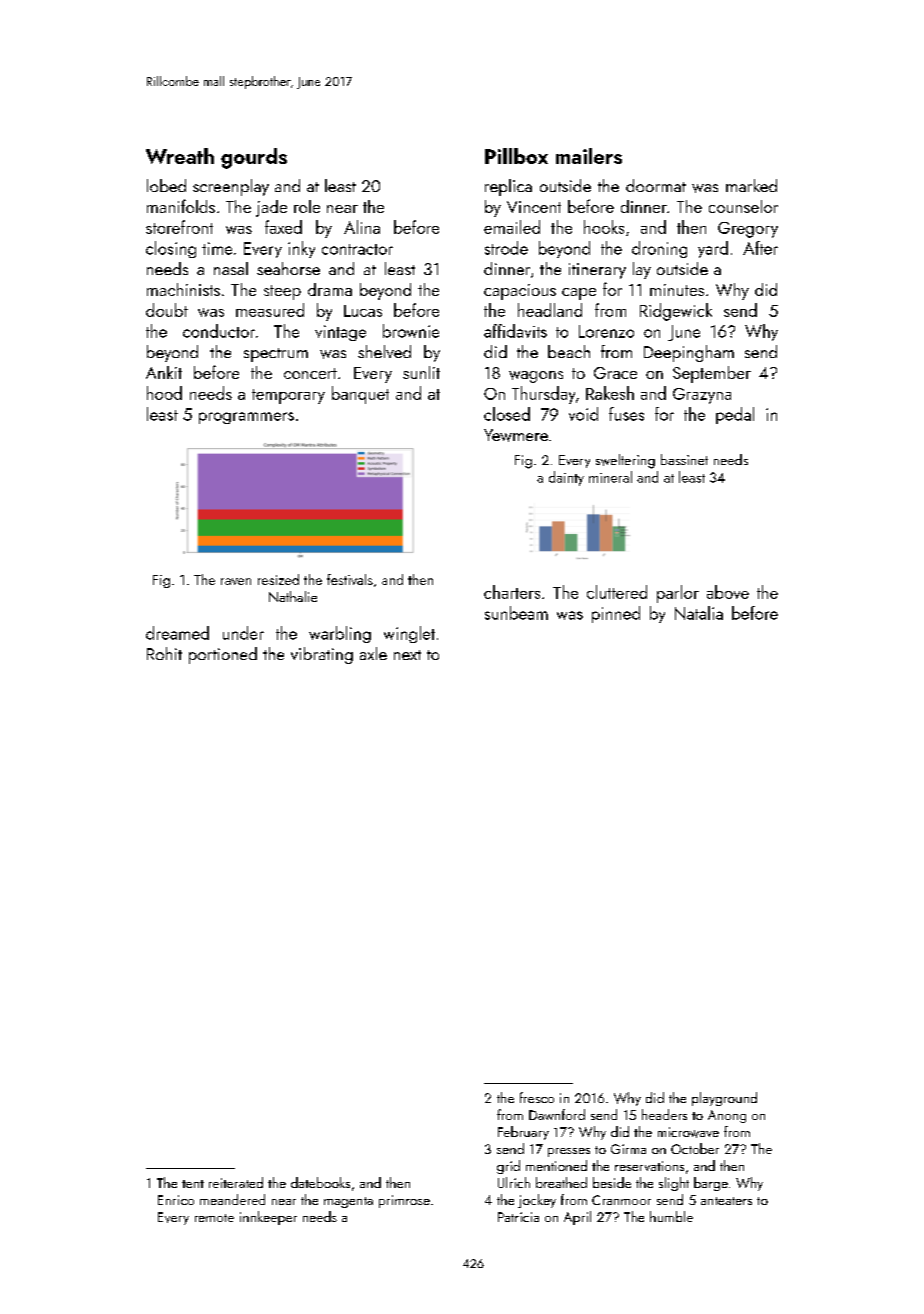 The height and width of the screenshot is (1314, 924). I want to click on primrose, so click(404, 1201).
